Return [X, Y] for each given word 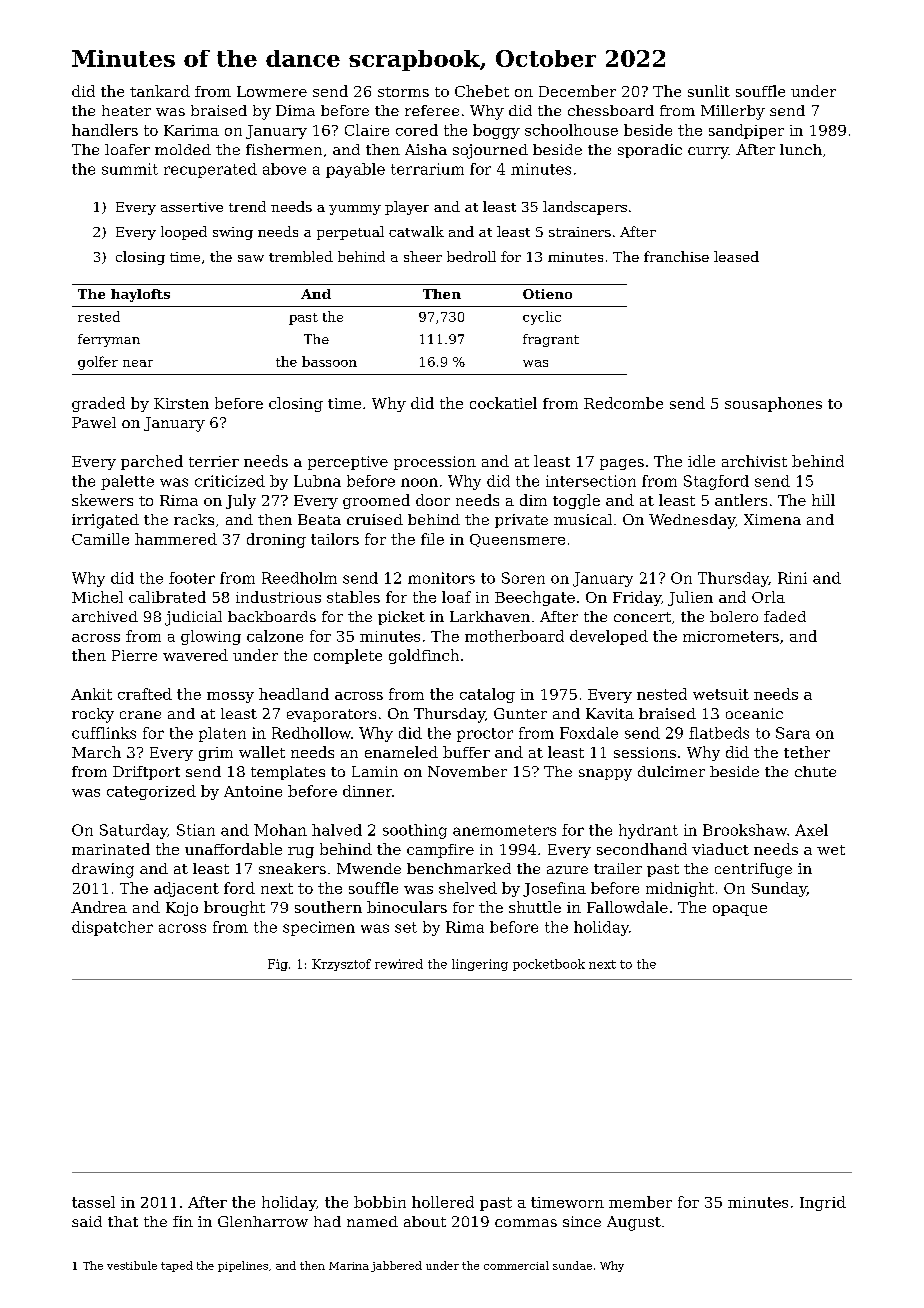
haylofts [140, 295]
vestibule [132, 1265]
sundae [572, 1265]
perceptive [348, 463]
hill [823, 500]
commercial [516, 1265]
